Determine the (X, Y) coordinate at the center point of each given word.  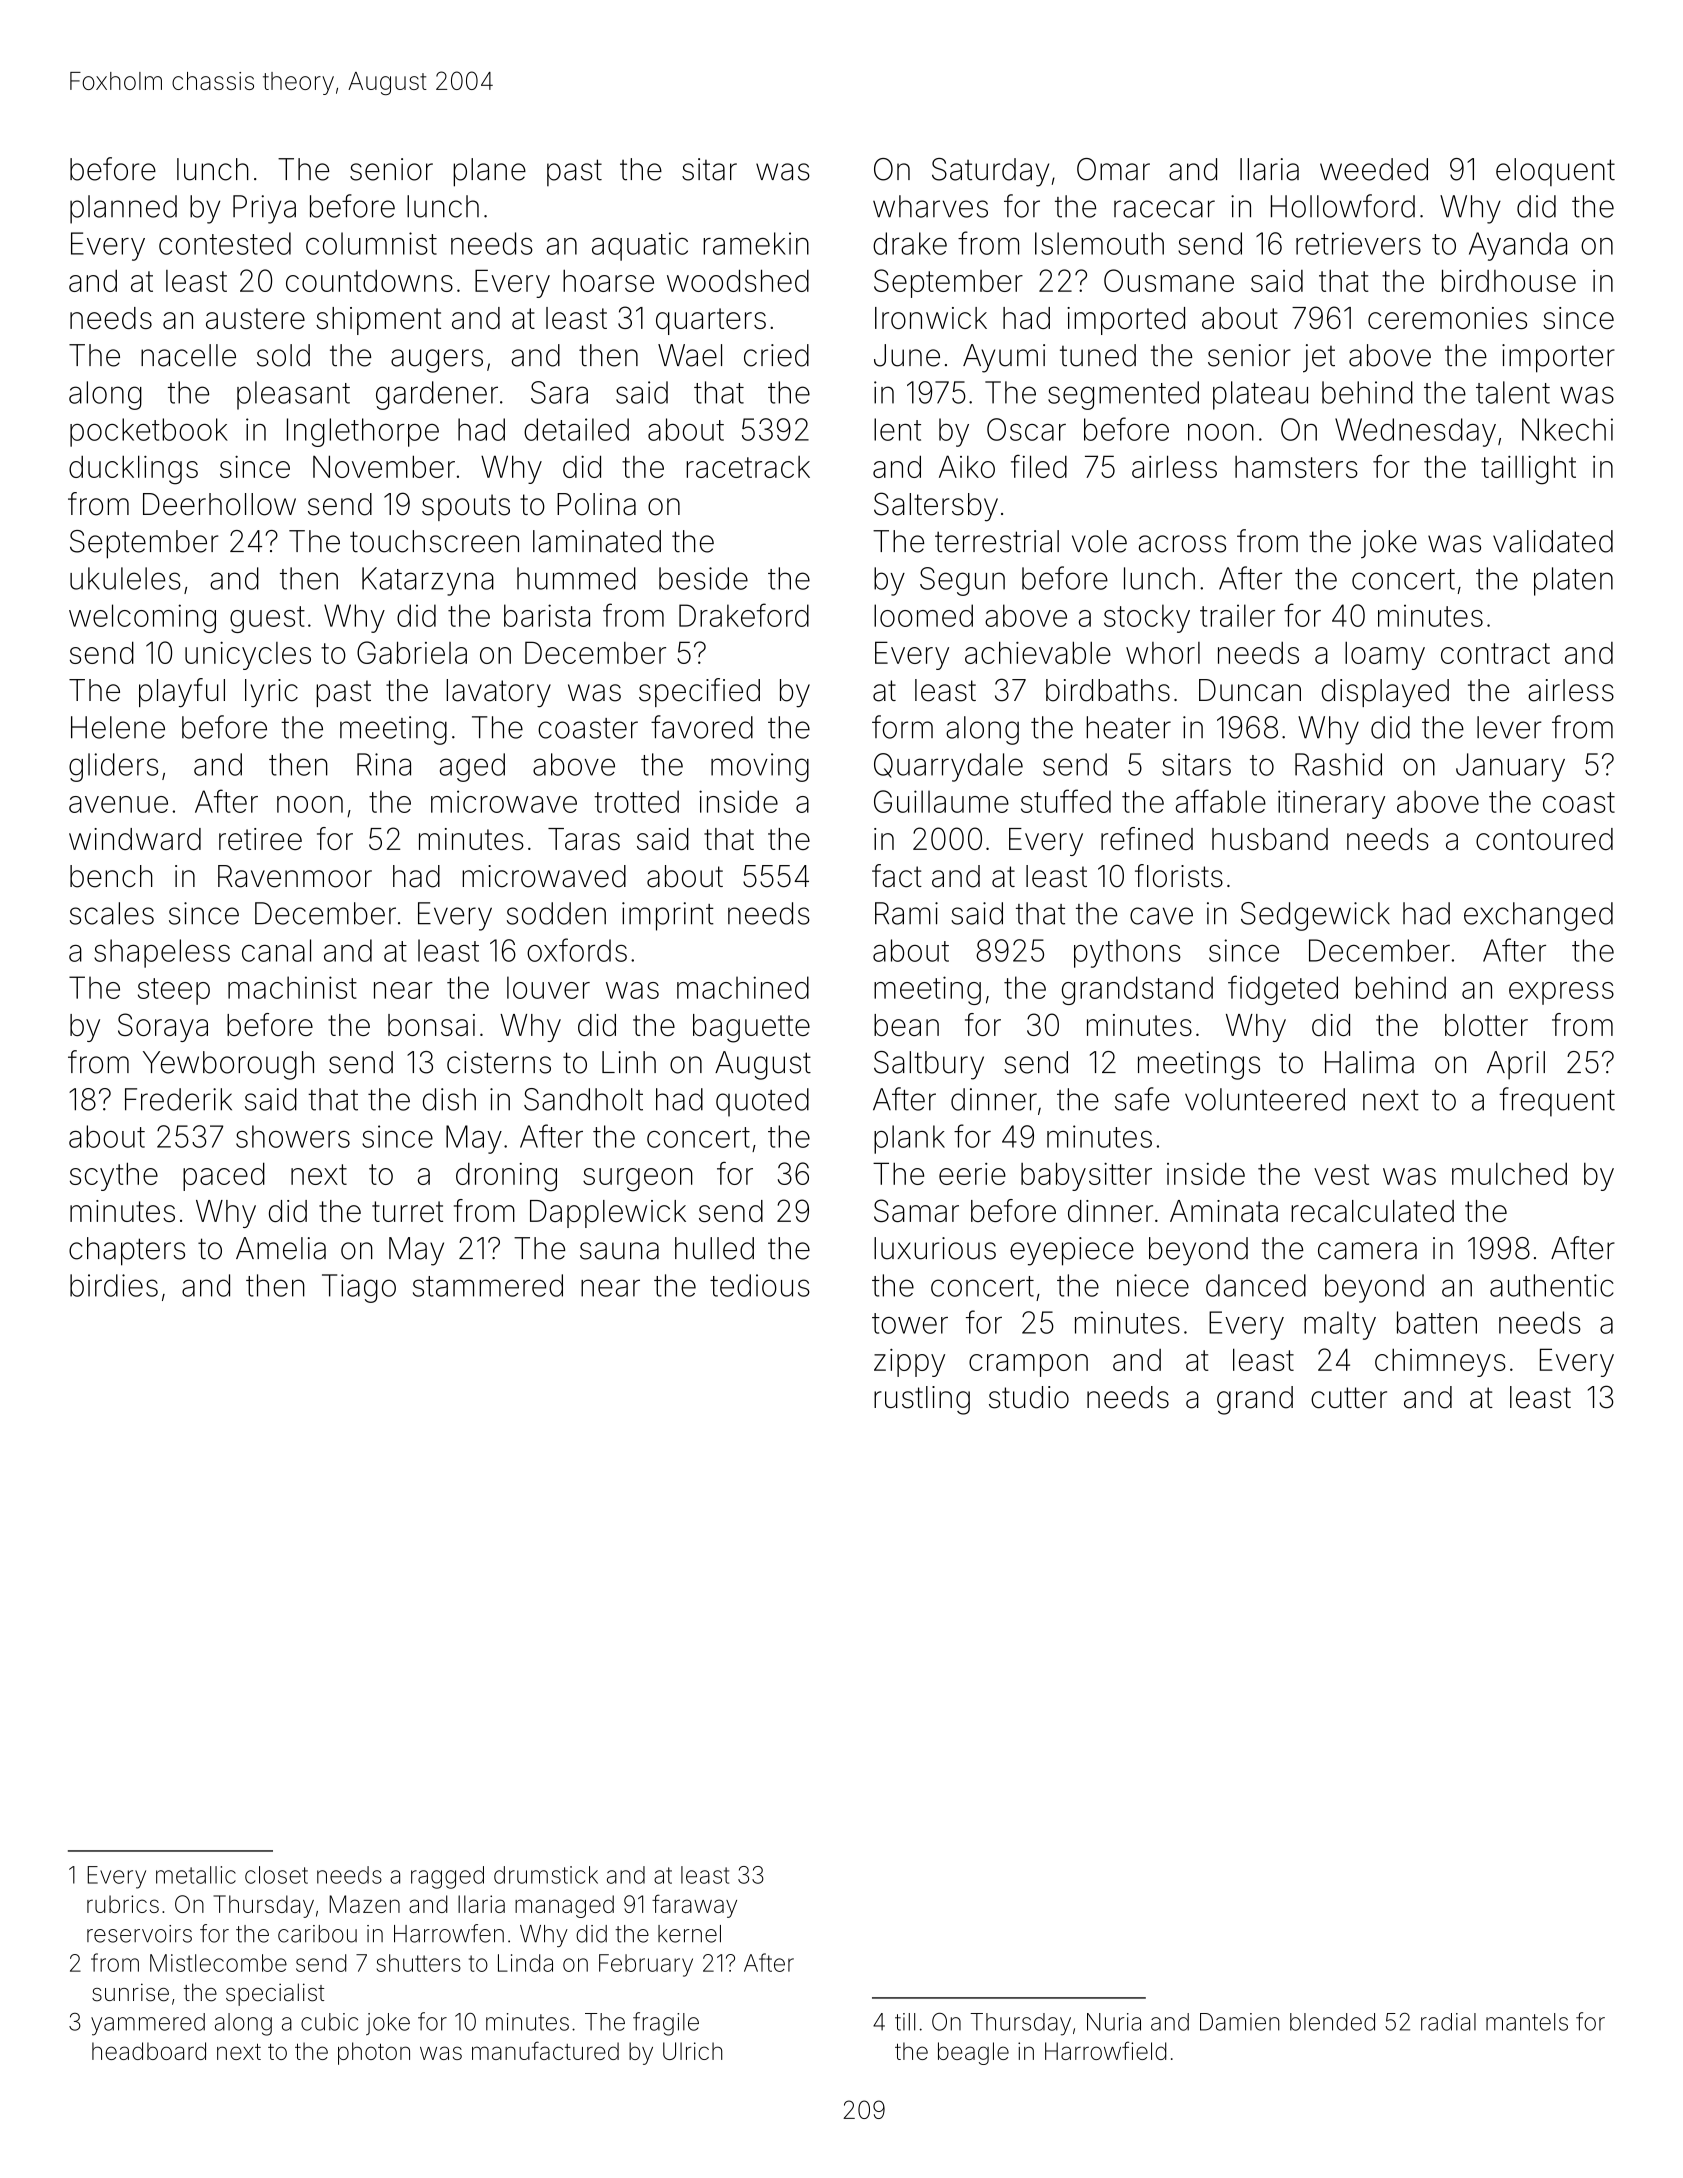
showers (293, 1136)
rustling (922, 1400)
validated (1553, 541)
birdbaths (1108, 690)
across (1182, 544)
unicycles (248, 656)
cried (776, 355)
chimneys (1440, 1363)
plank (909, 1139)
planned (123, 209)
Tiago (359, 1288)
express (1561, 993)
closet (276, 1875)
